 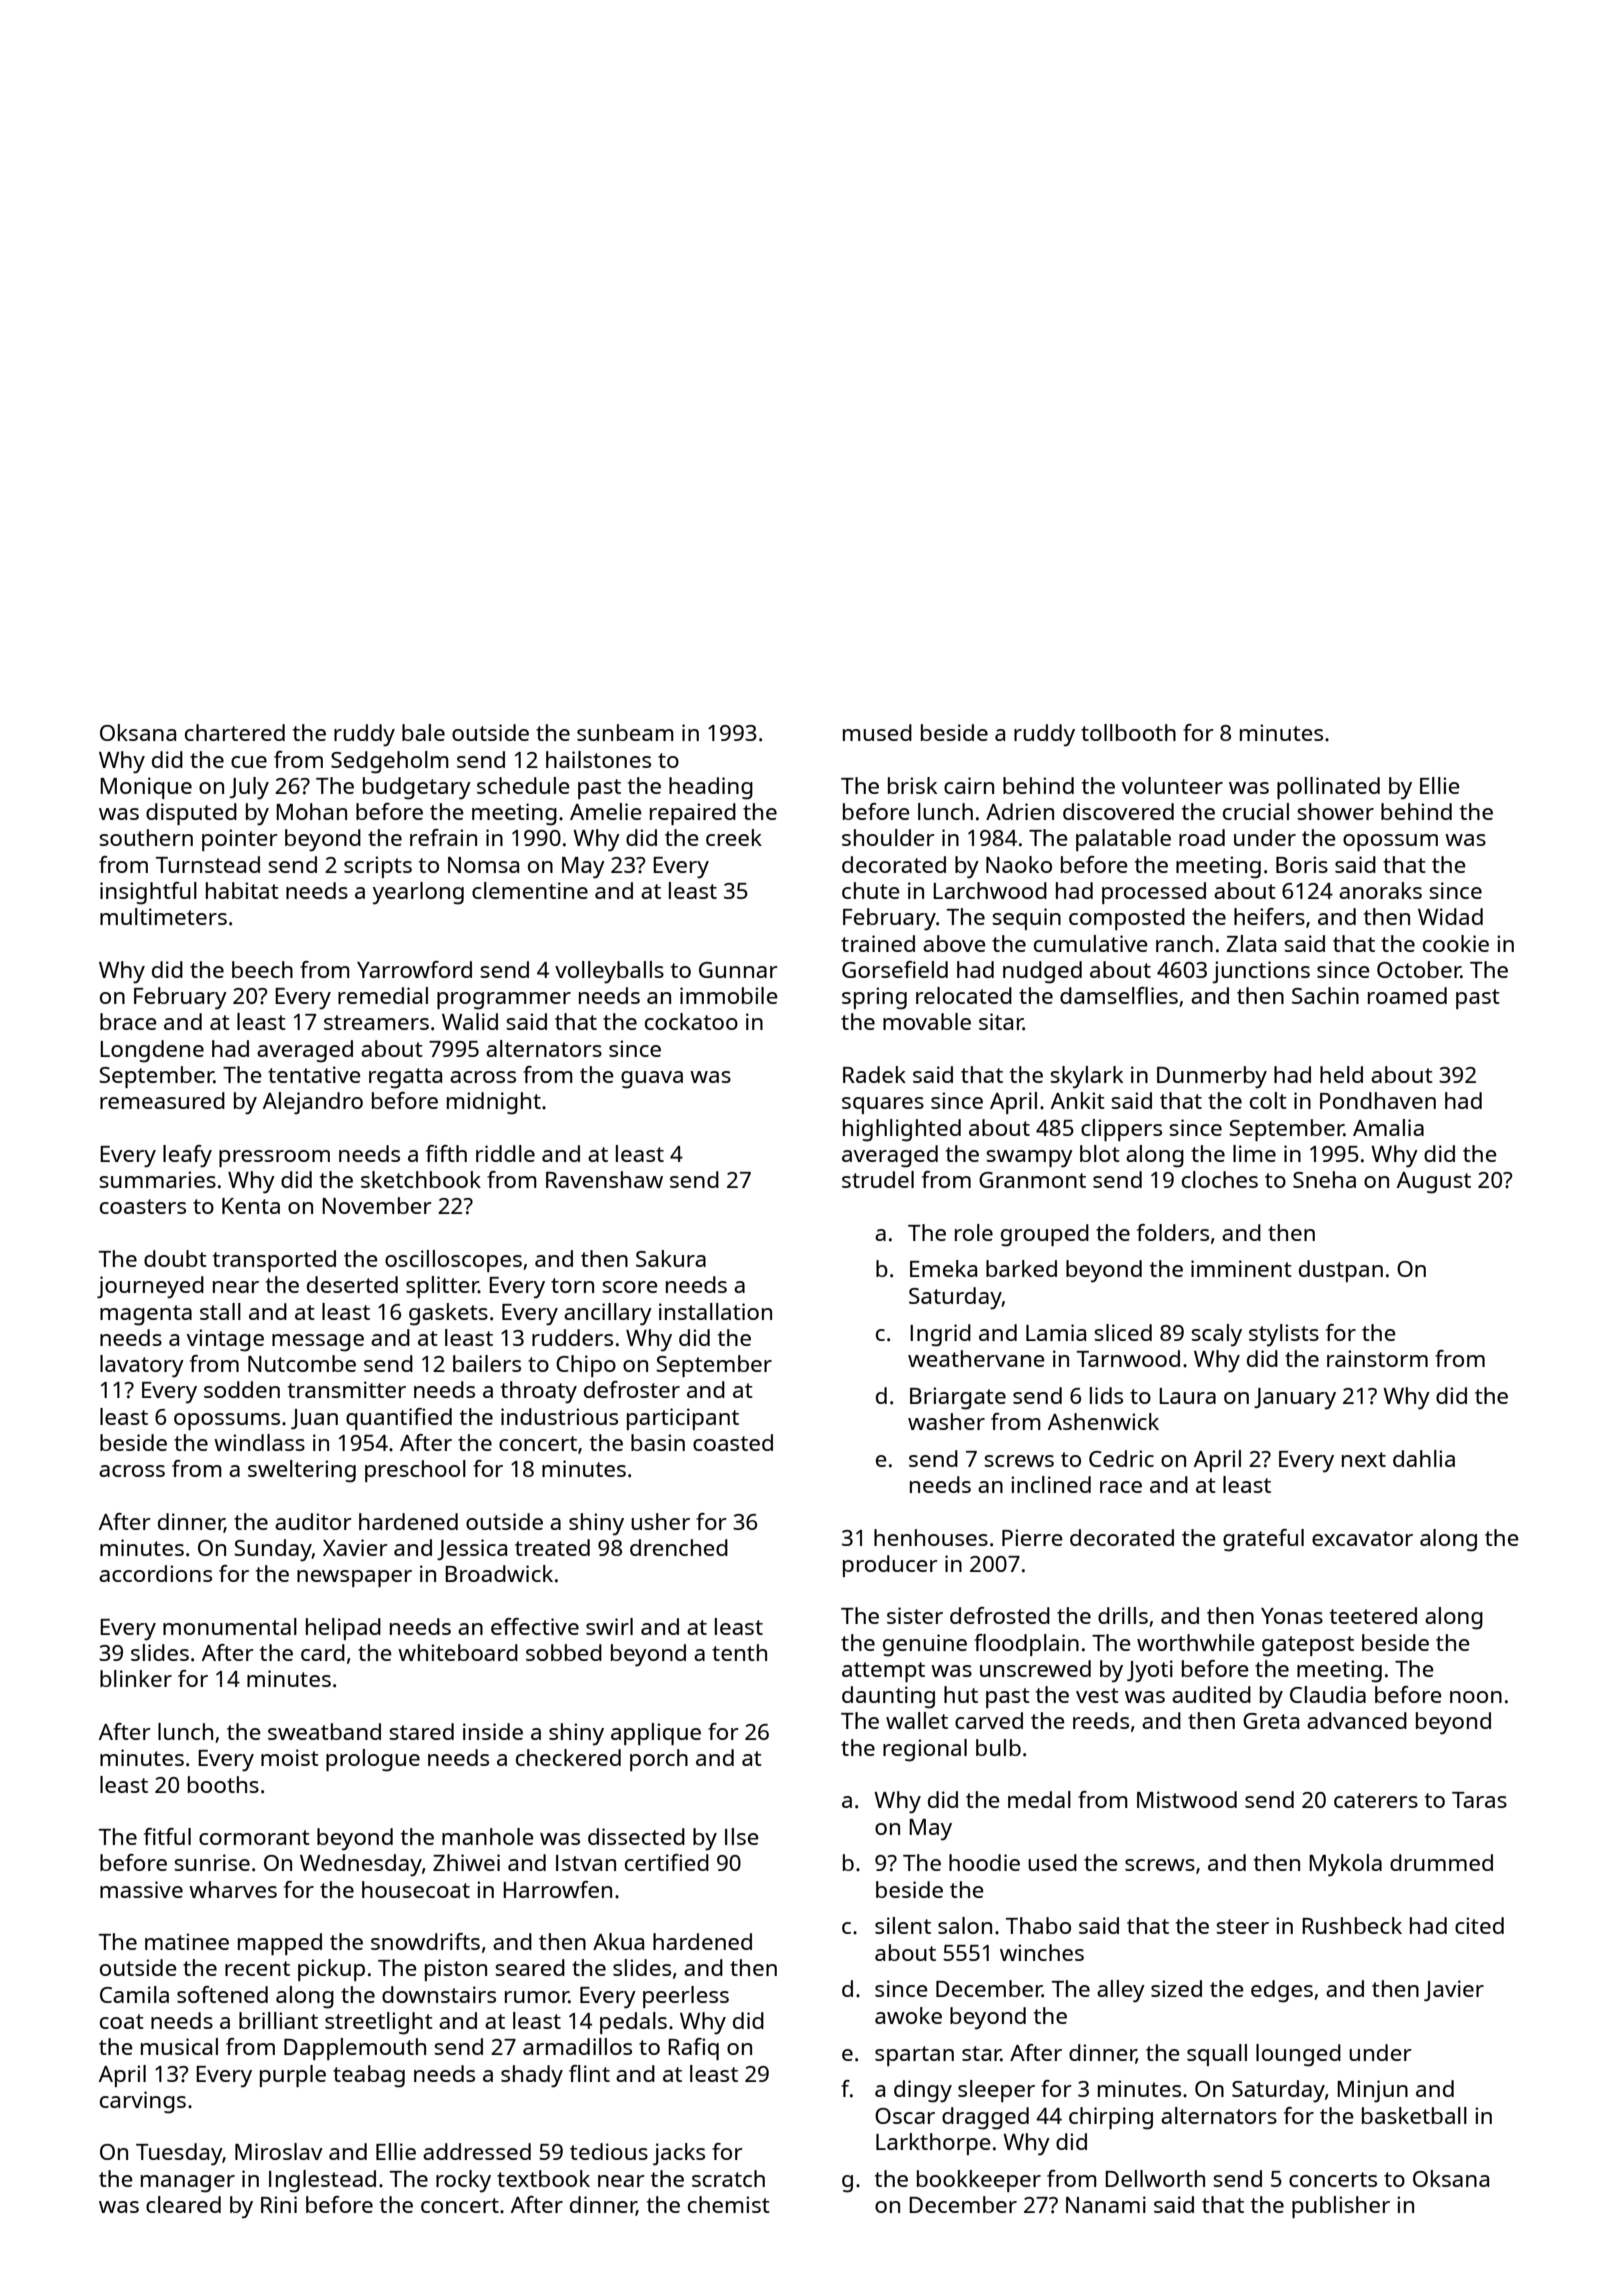 I want to click on dragged, so click(x=985, y=2118).
